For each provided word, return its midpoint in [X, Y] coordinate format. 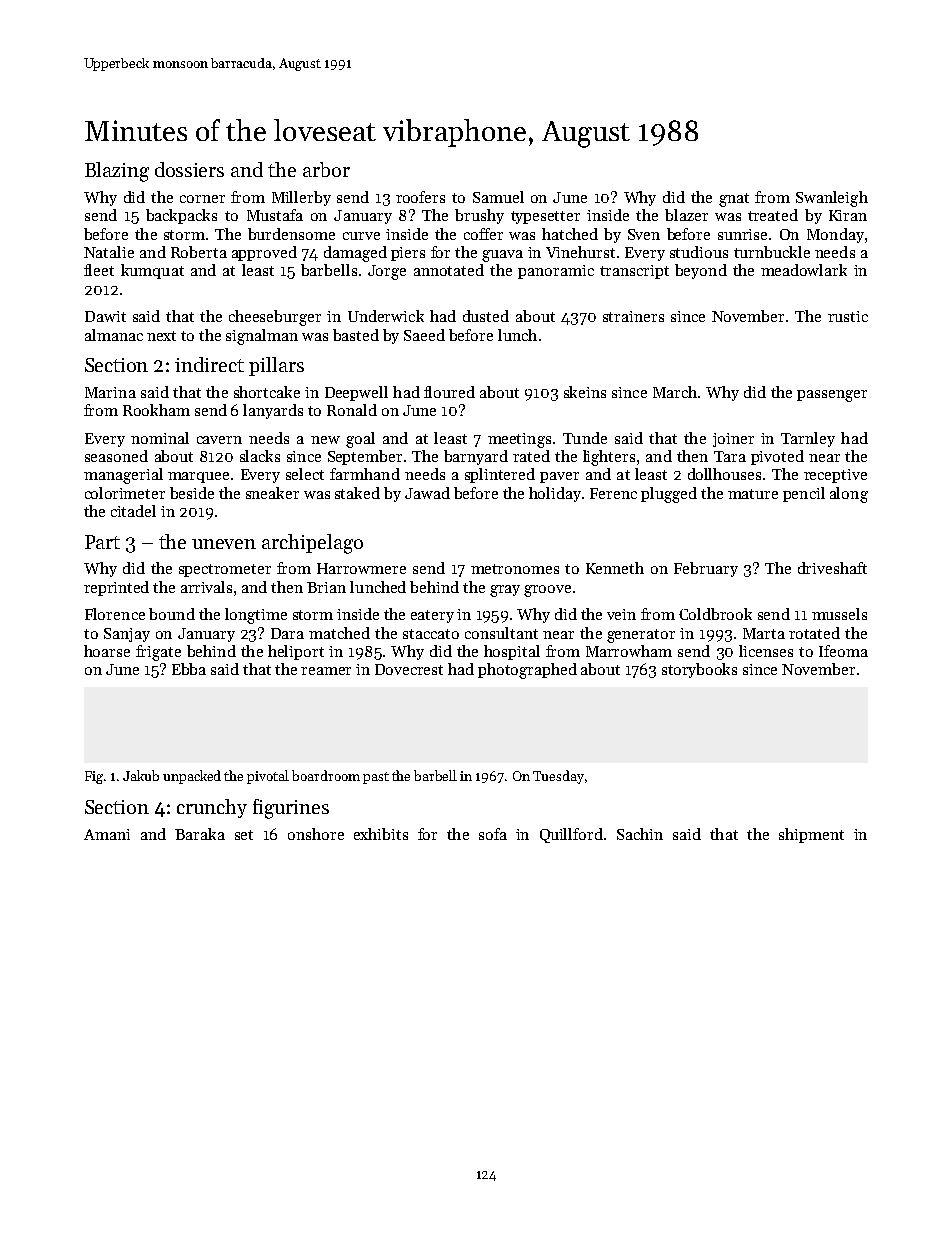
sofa [493, 834]
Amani [107, 834]
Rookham [156, 410]
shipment [811, 835]
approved [264, 253]
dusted [486, 316]
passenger [832, 396]
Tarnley [808, 439]
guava [502, 256]
